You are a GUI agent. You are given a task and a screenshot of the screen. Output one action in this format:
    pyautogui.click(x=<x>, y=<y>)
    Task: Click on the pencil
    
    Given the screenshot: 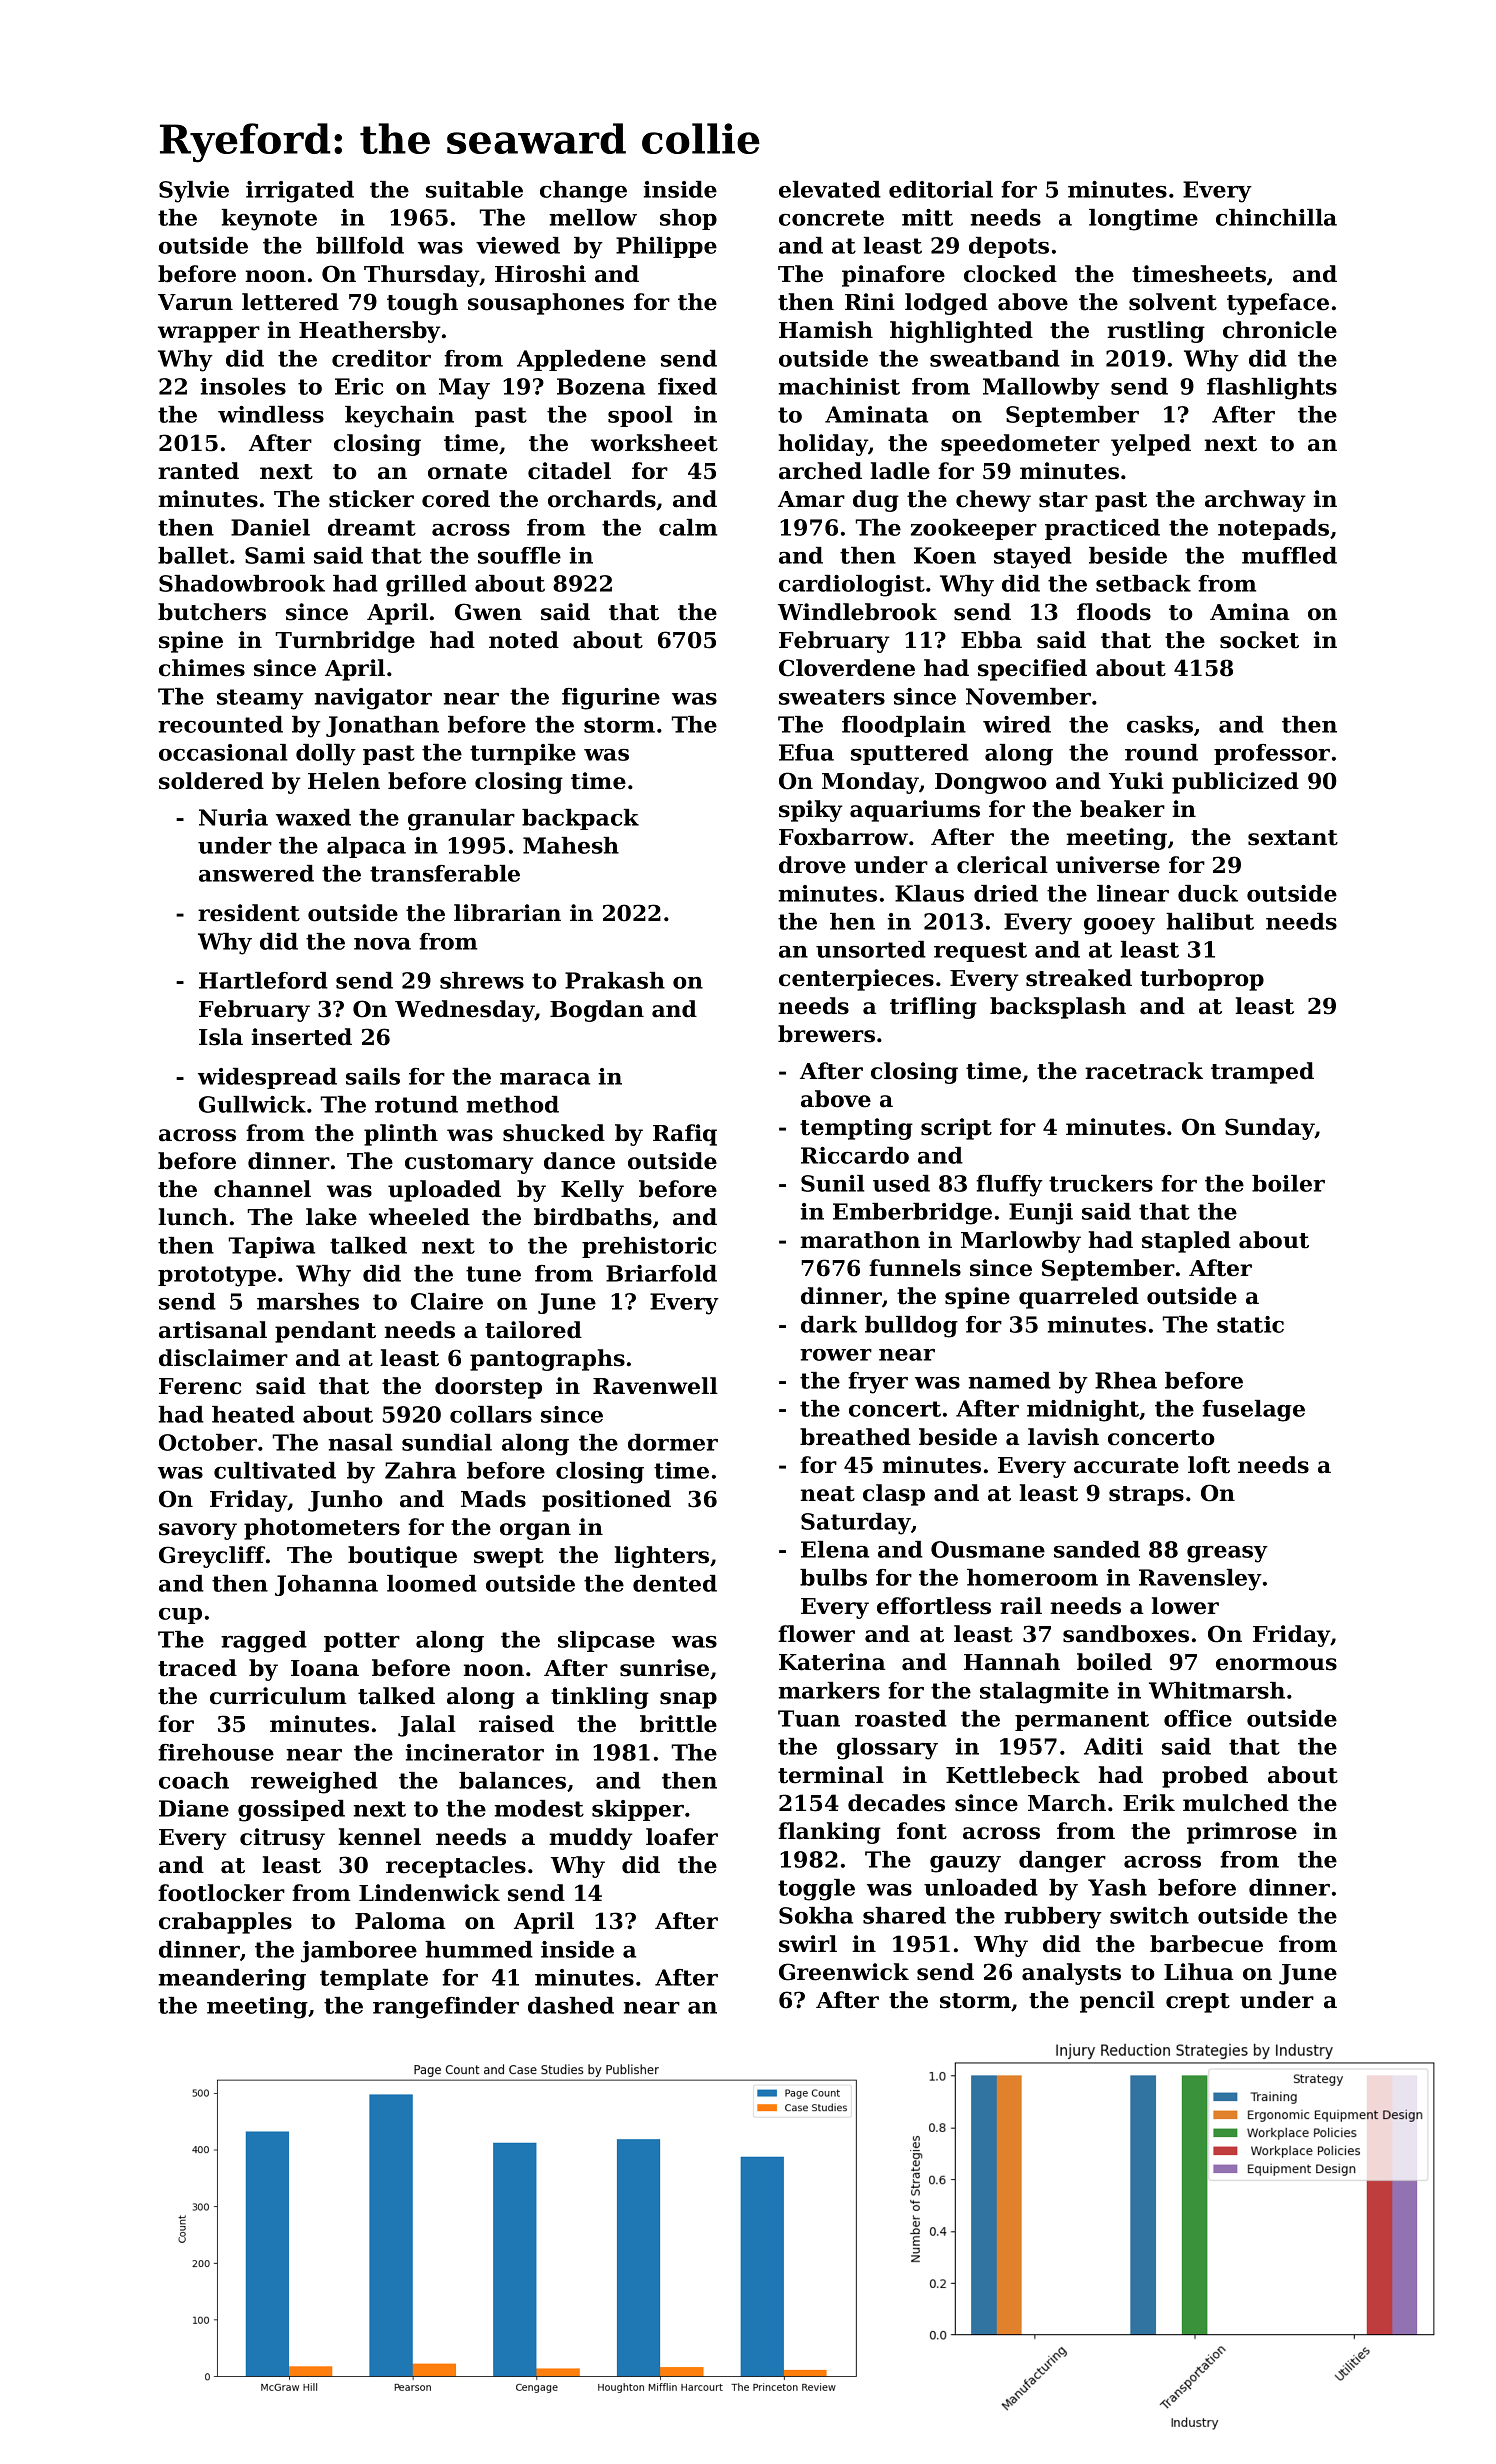 What is the action you would take?
    pyautogui.click(x=1117, y=2002)
